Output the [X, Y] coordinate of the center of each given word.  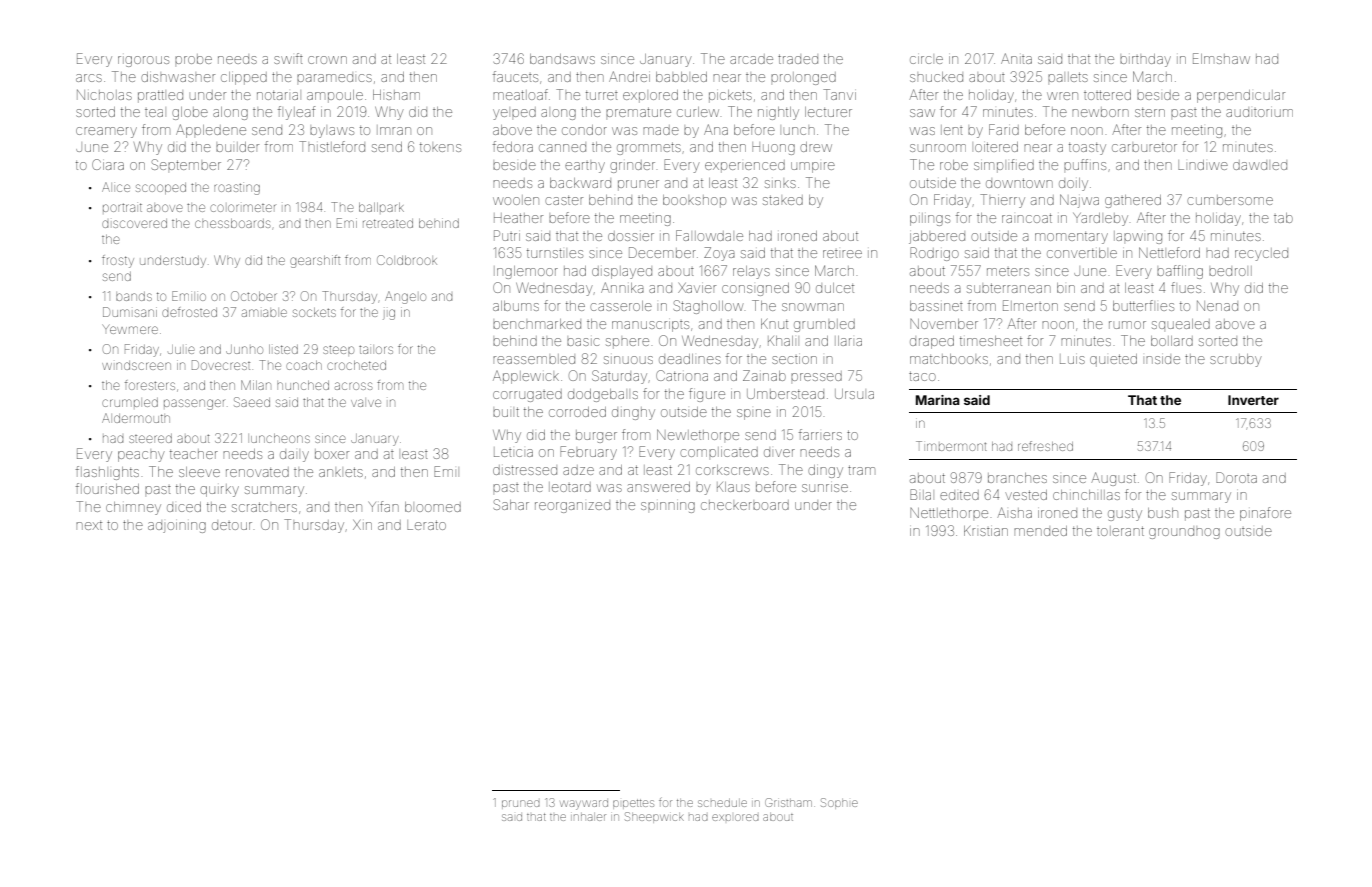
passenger [194, 404]
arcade [751, 59]
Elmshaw [1221, 58]
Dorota [1236, 477]
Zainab [764, 375]
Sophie [839, 802]
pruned [521, 803]
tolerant [1120, 531]
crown [327, 60]
